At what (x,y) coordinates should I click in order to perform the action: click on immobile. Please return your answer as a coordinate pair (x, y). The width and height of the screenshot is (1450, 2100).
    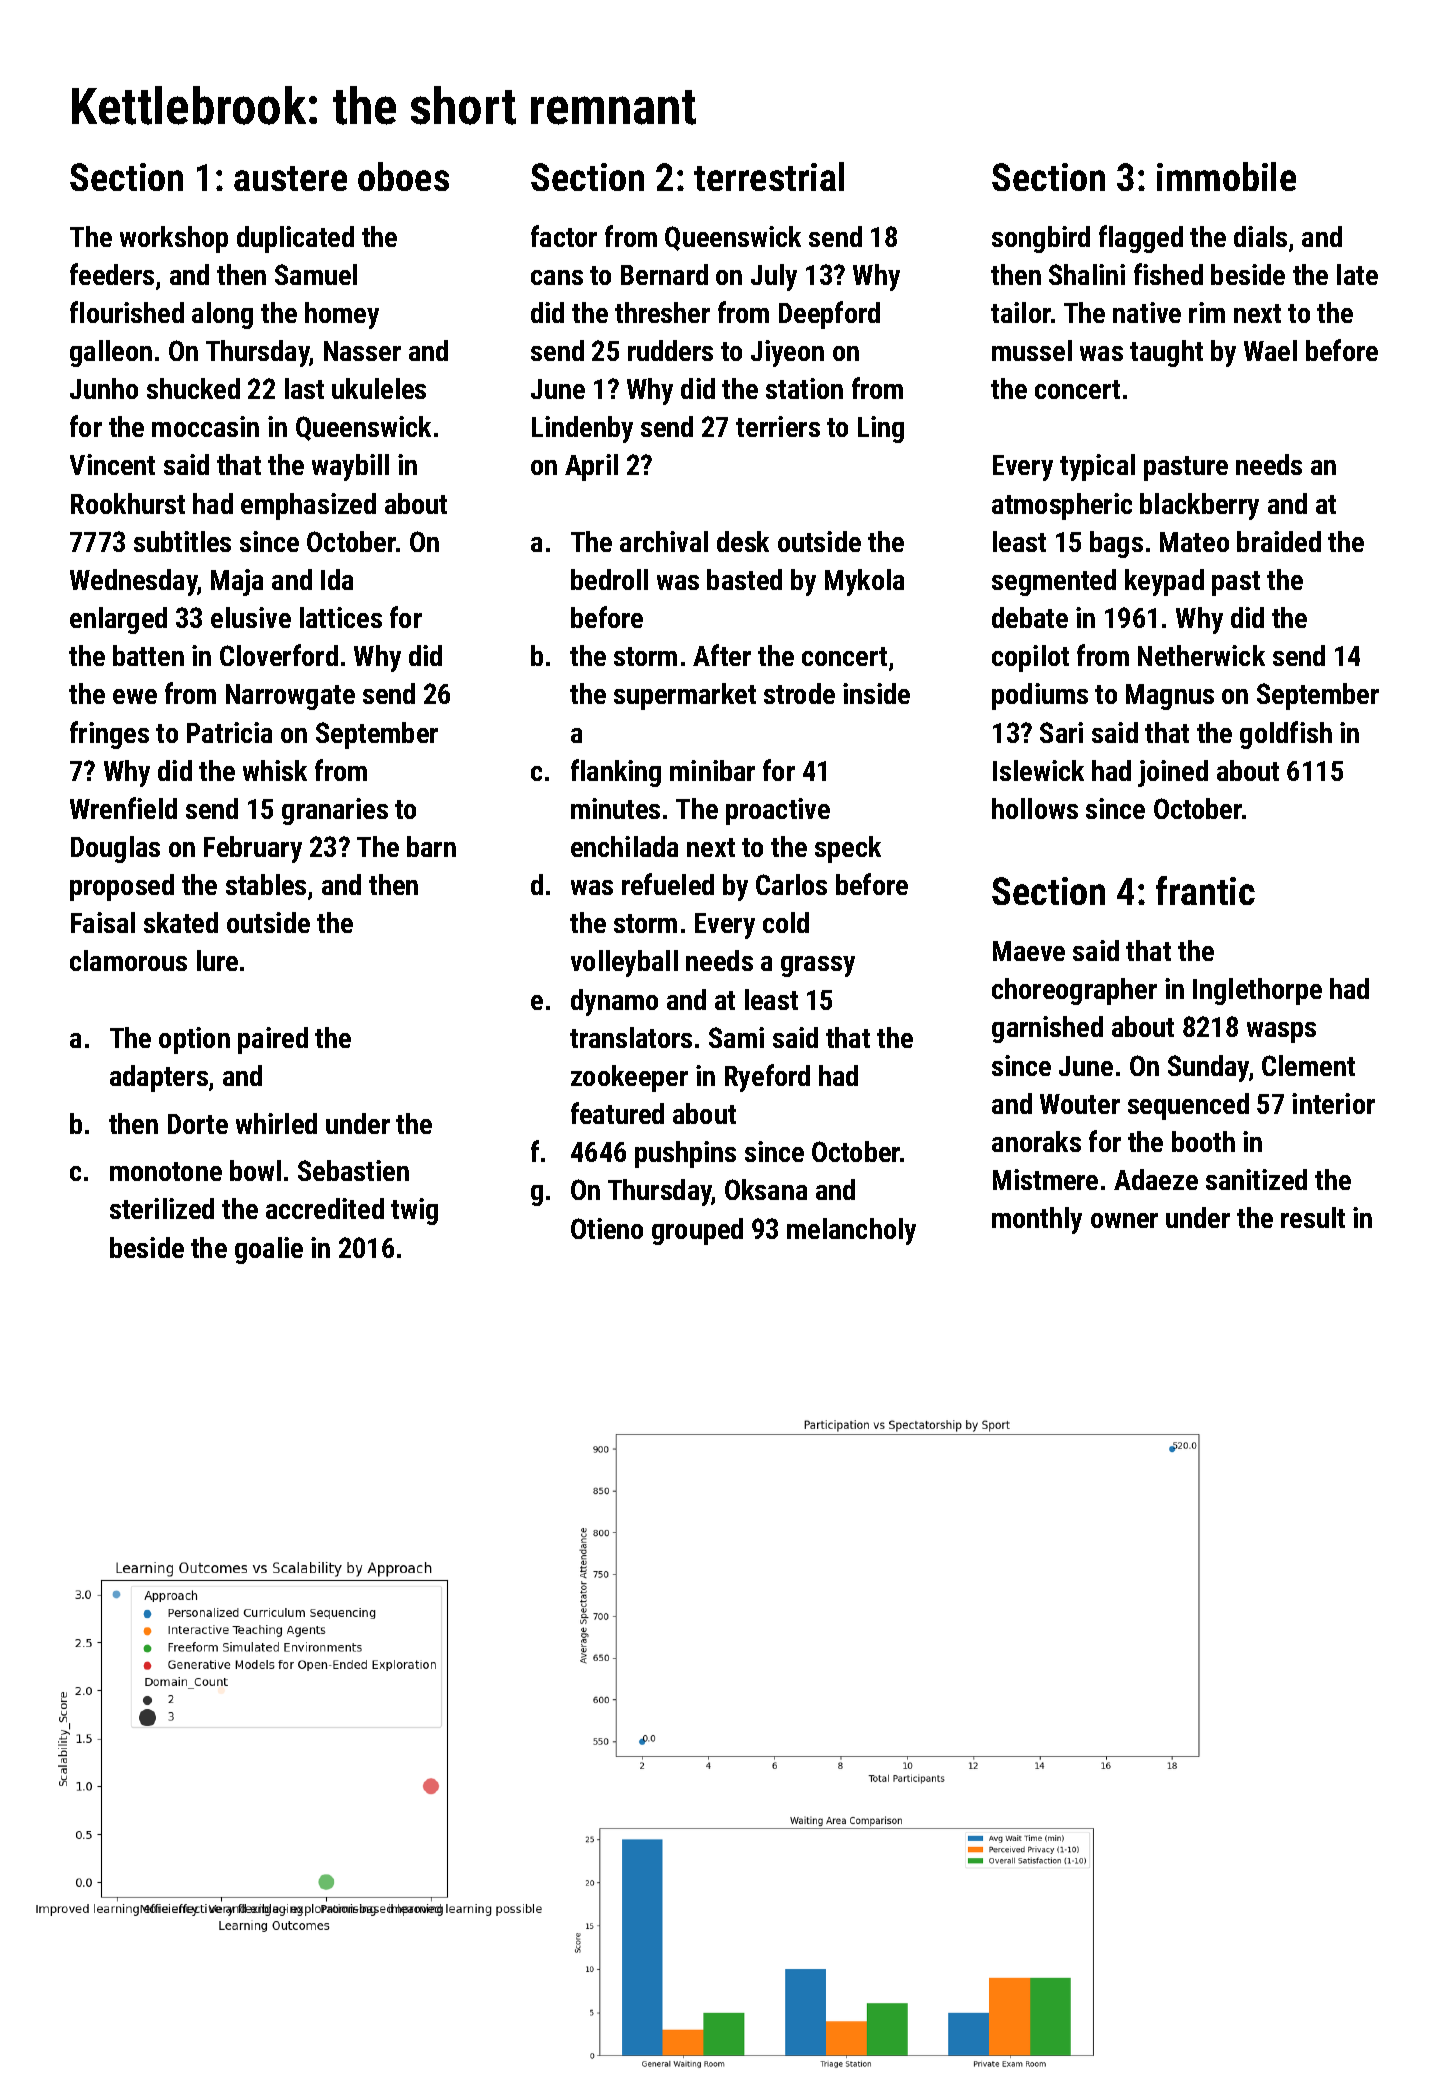
    Looking at the image, I should click on (1226, 176).
